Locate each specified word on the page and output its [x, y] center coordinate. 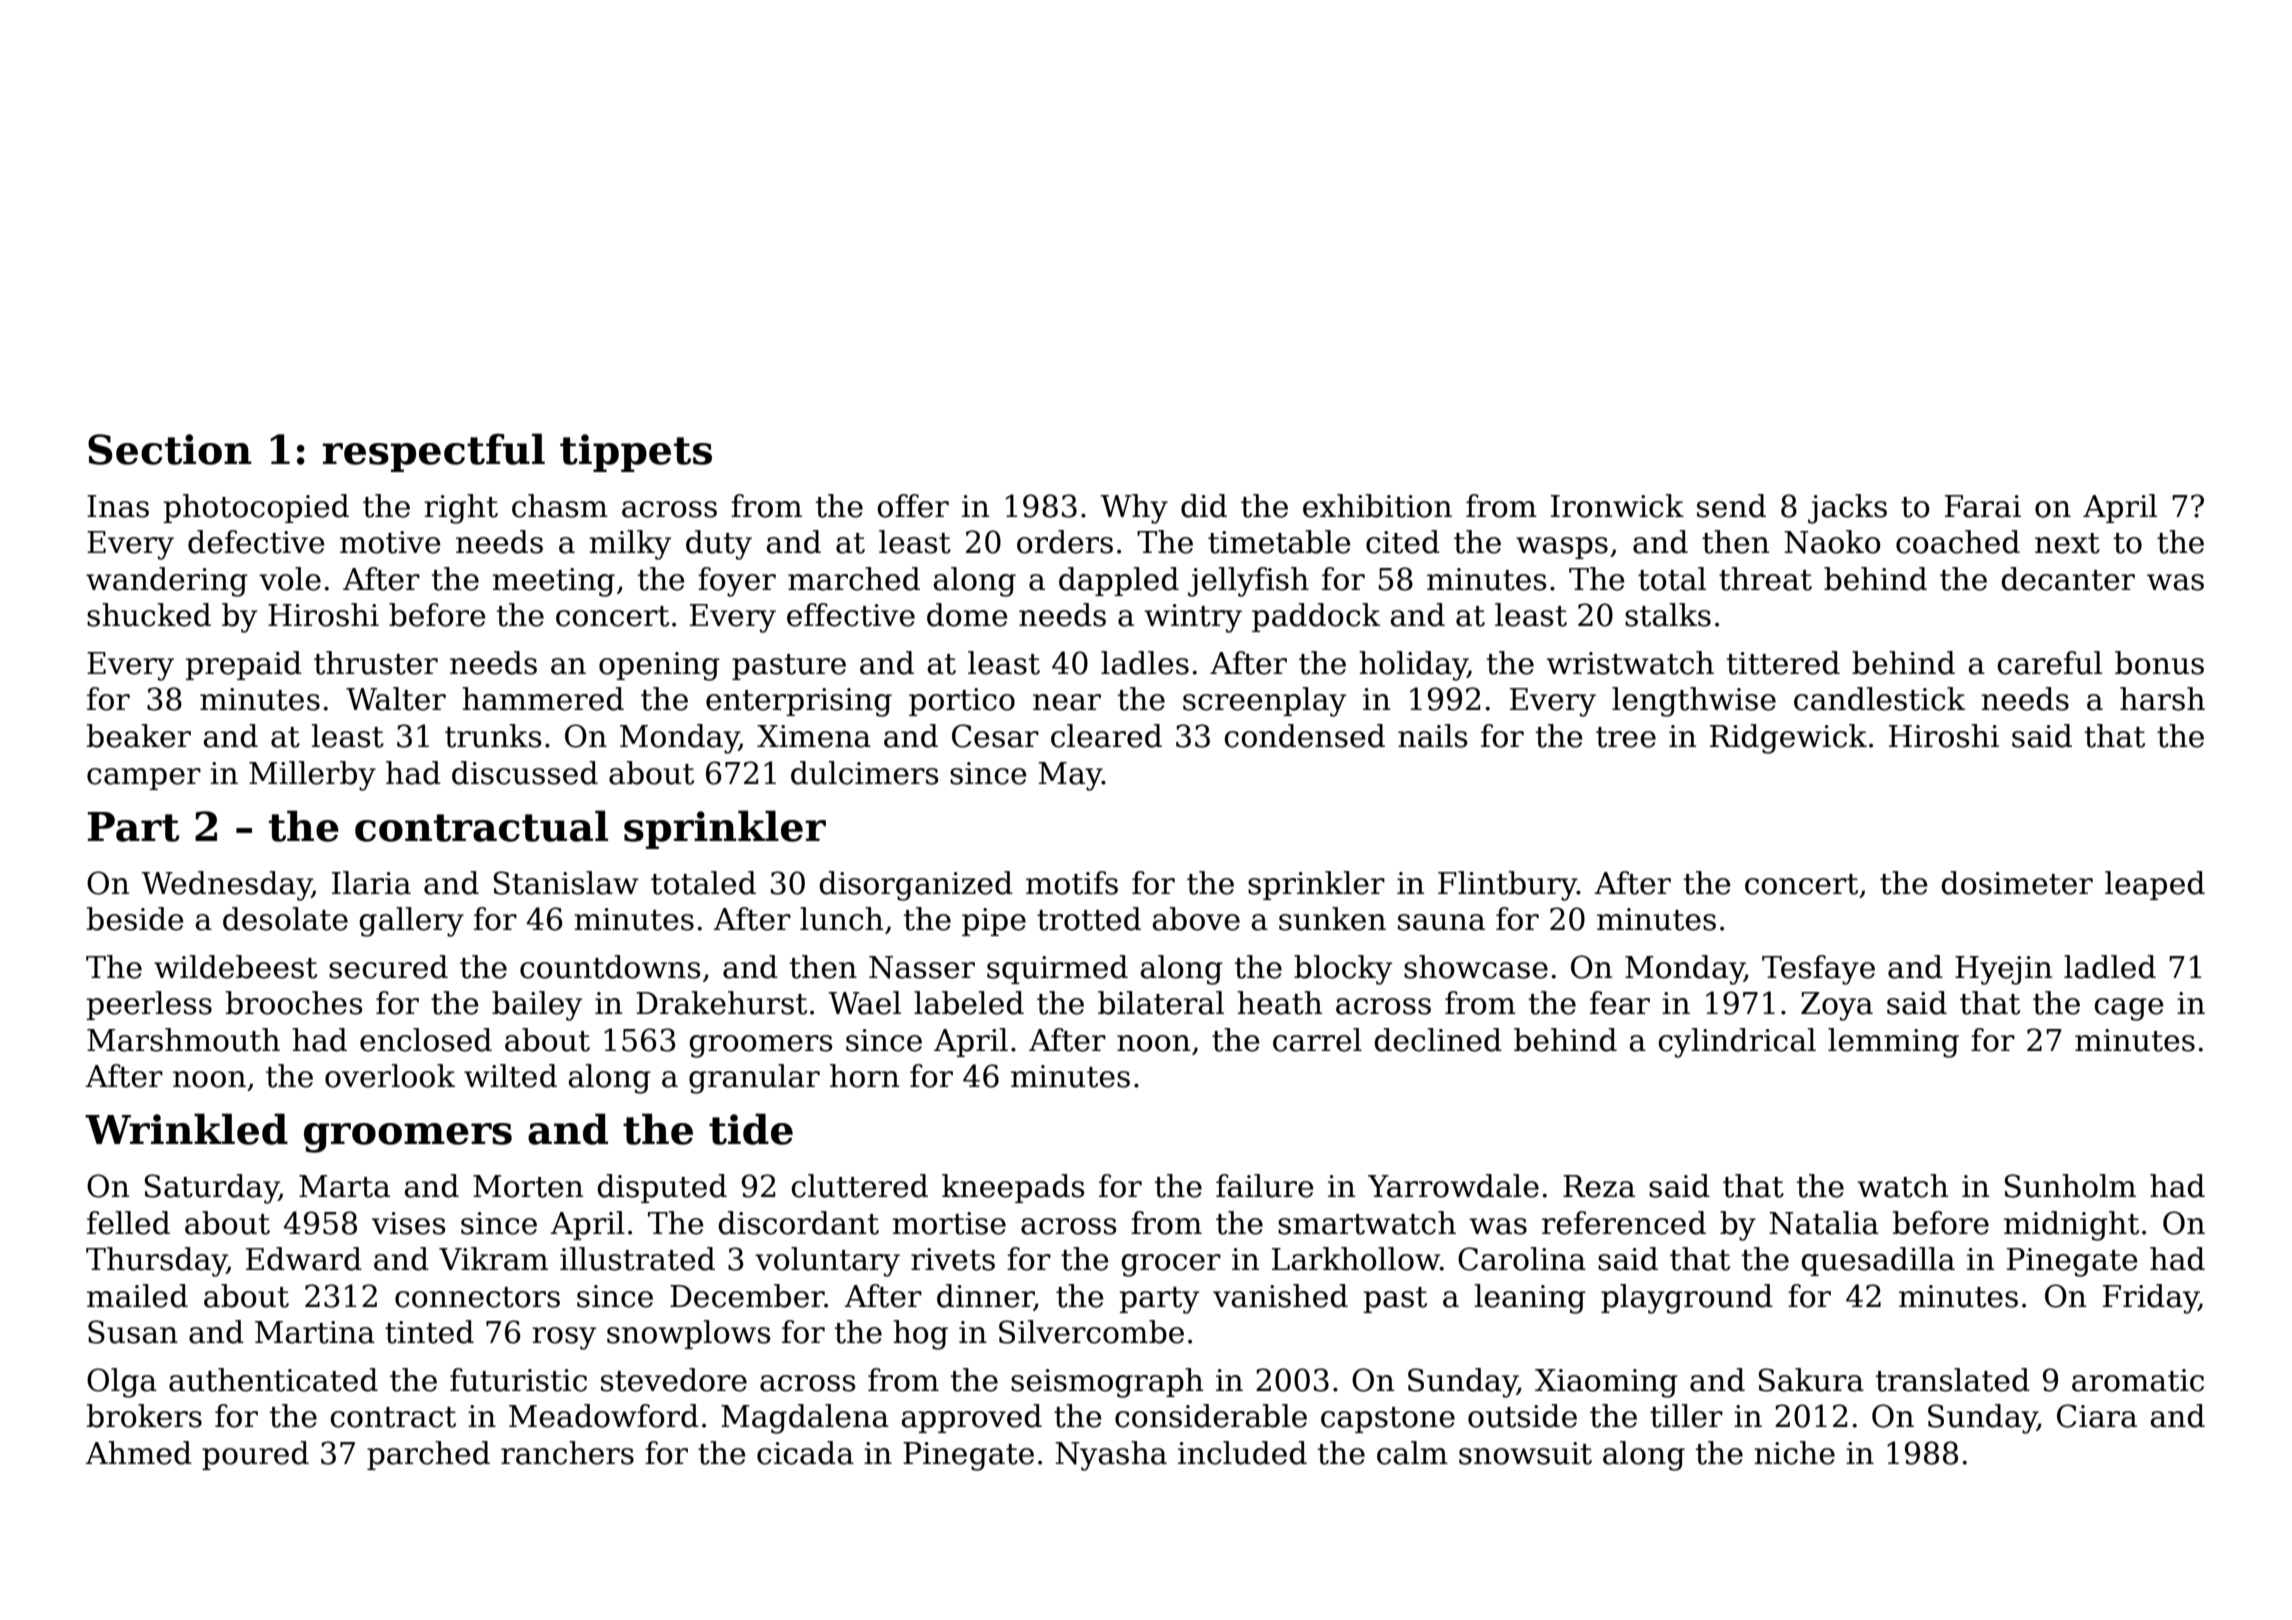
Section [170, 449]
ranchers [567, 1453]
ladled [2110, 967]
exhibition [1377, 506]
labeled [969, 1003]
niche [1794, 1453]
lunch [841, 919]
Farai [1983, 506]
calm [1412, 1453]
